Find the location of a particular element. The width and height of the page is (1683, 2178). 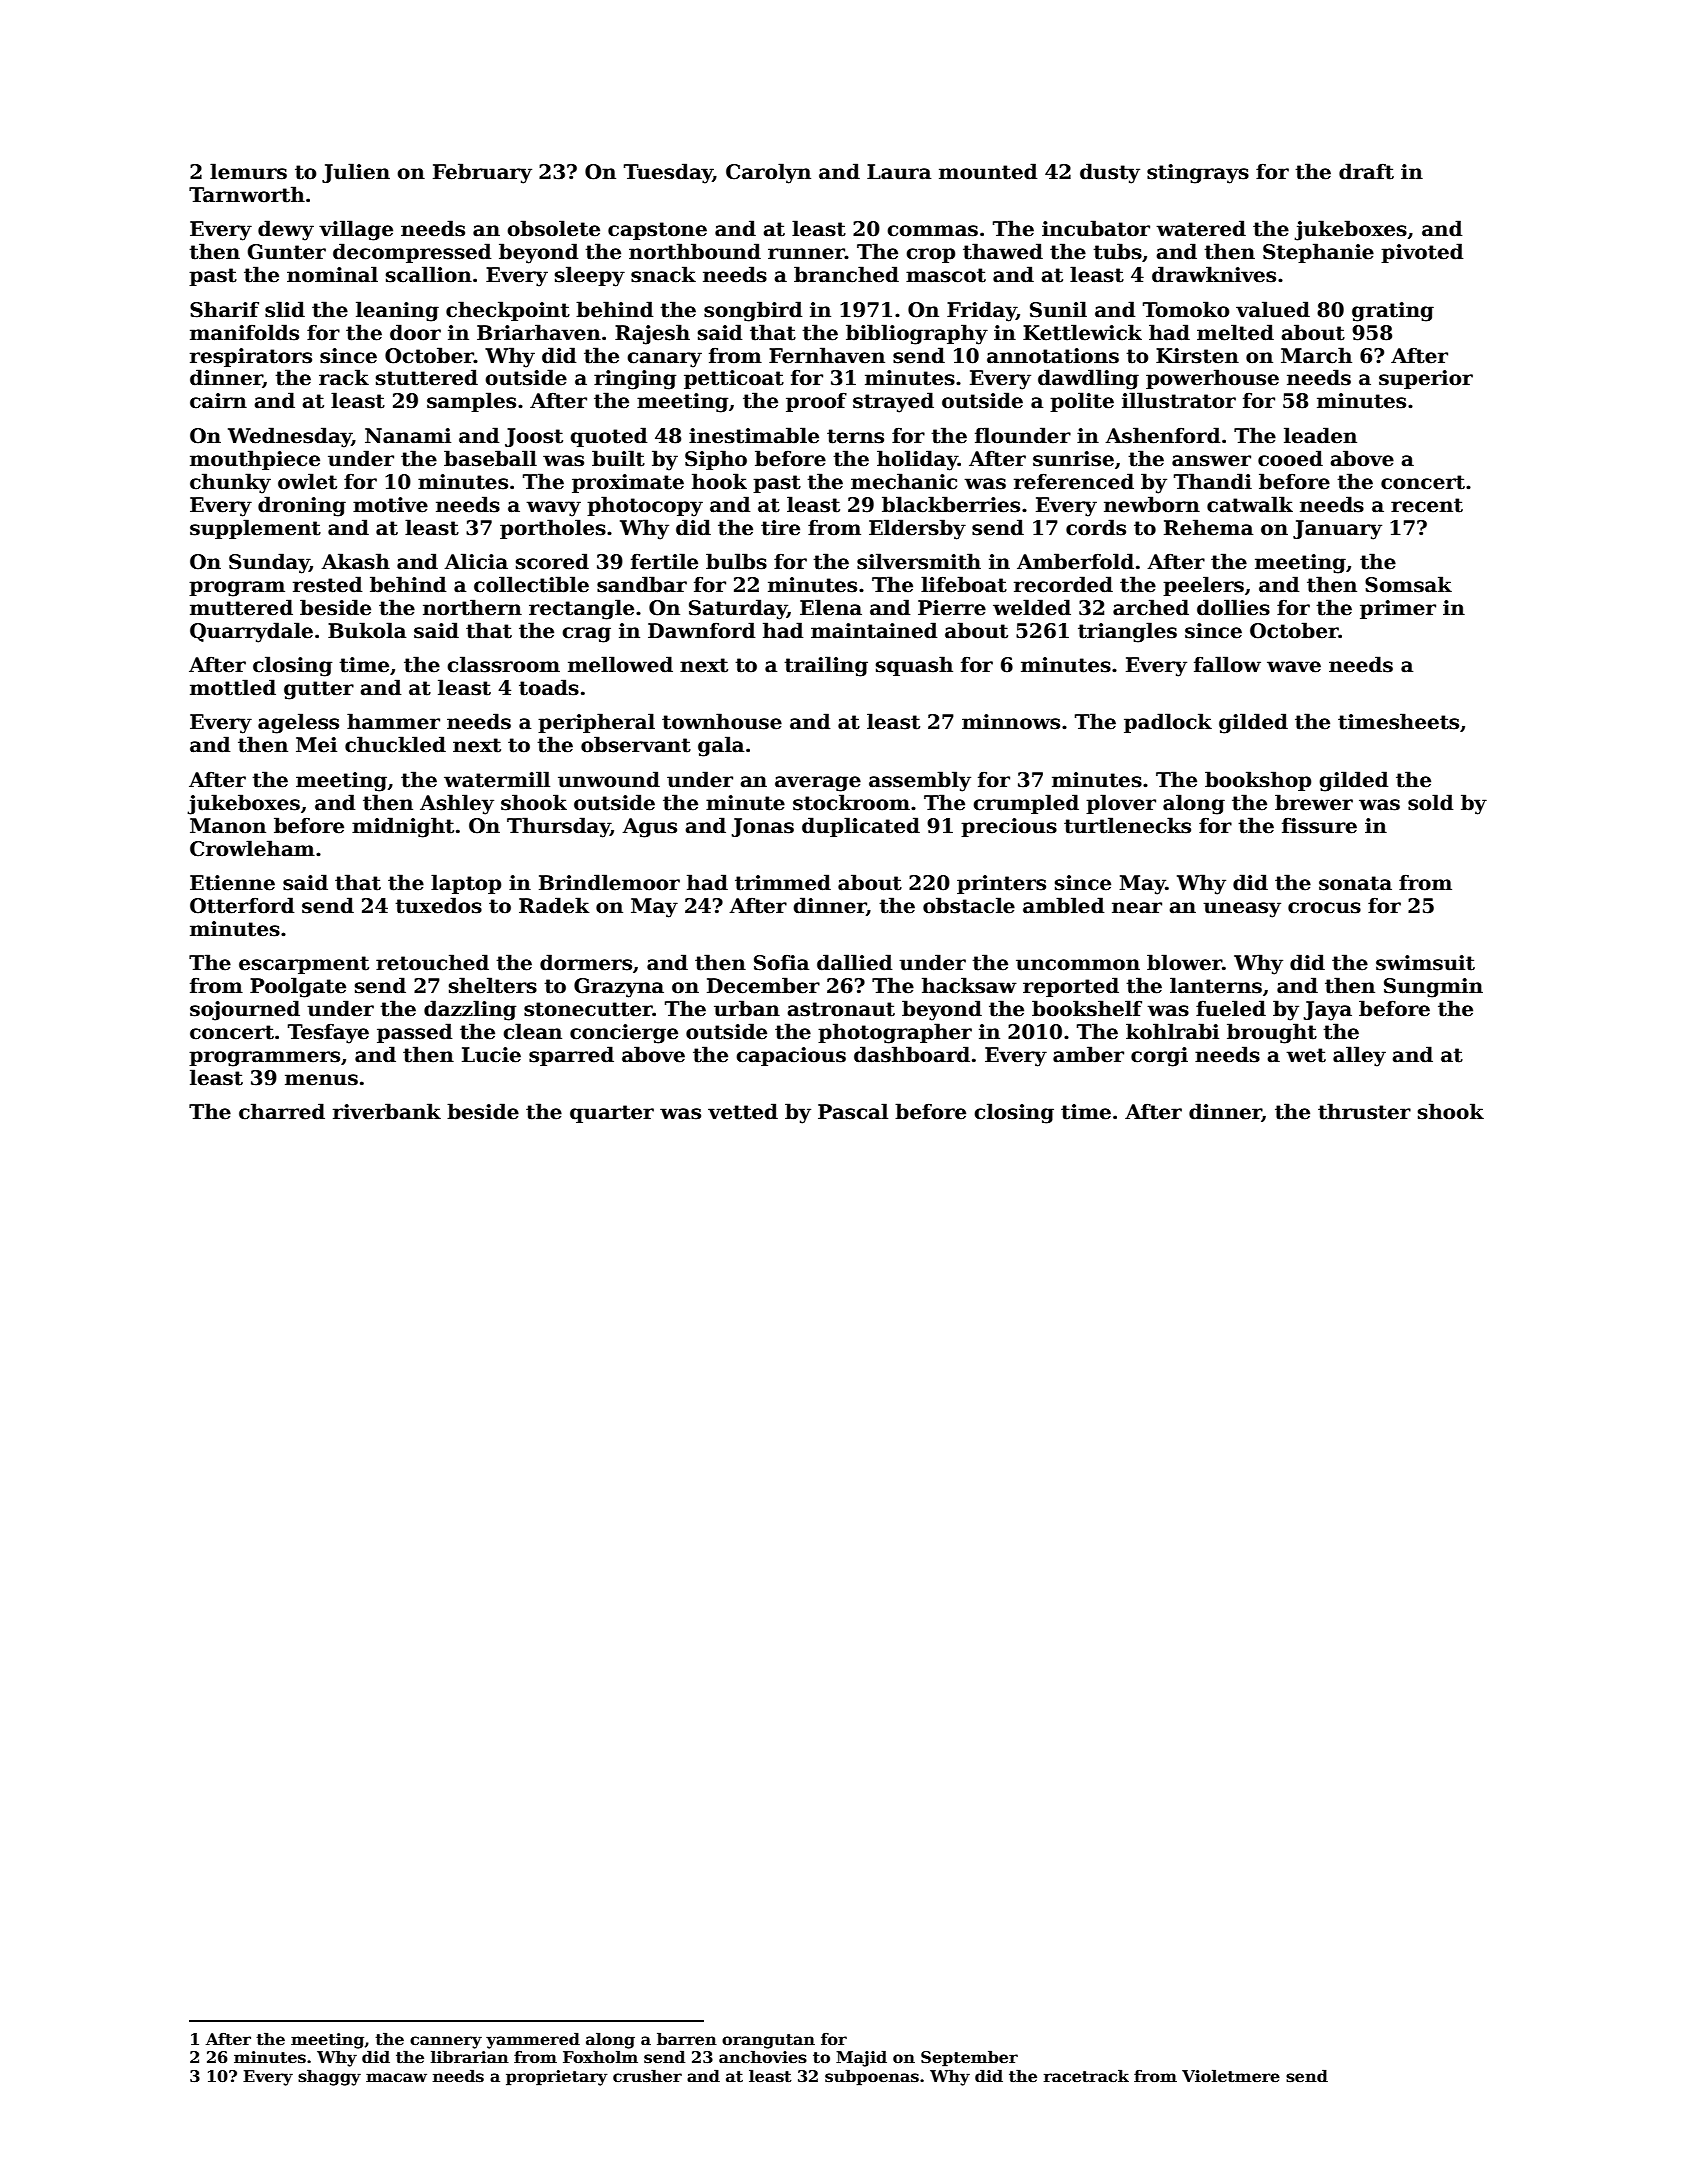

January is located at coordinates (1337, 530).
